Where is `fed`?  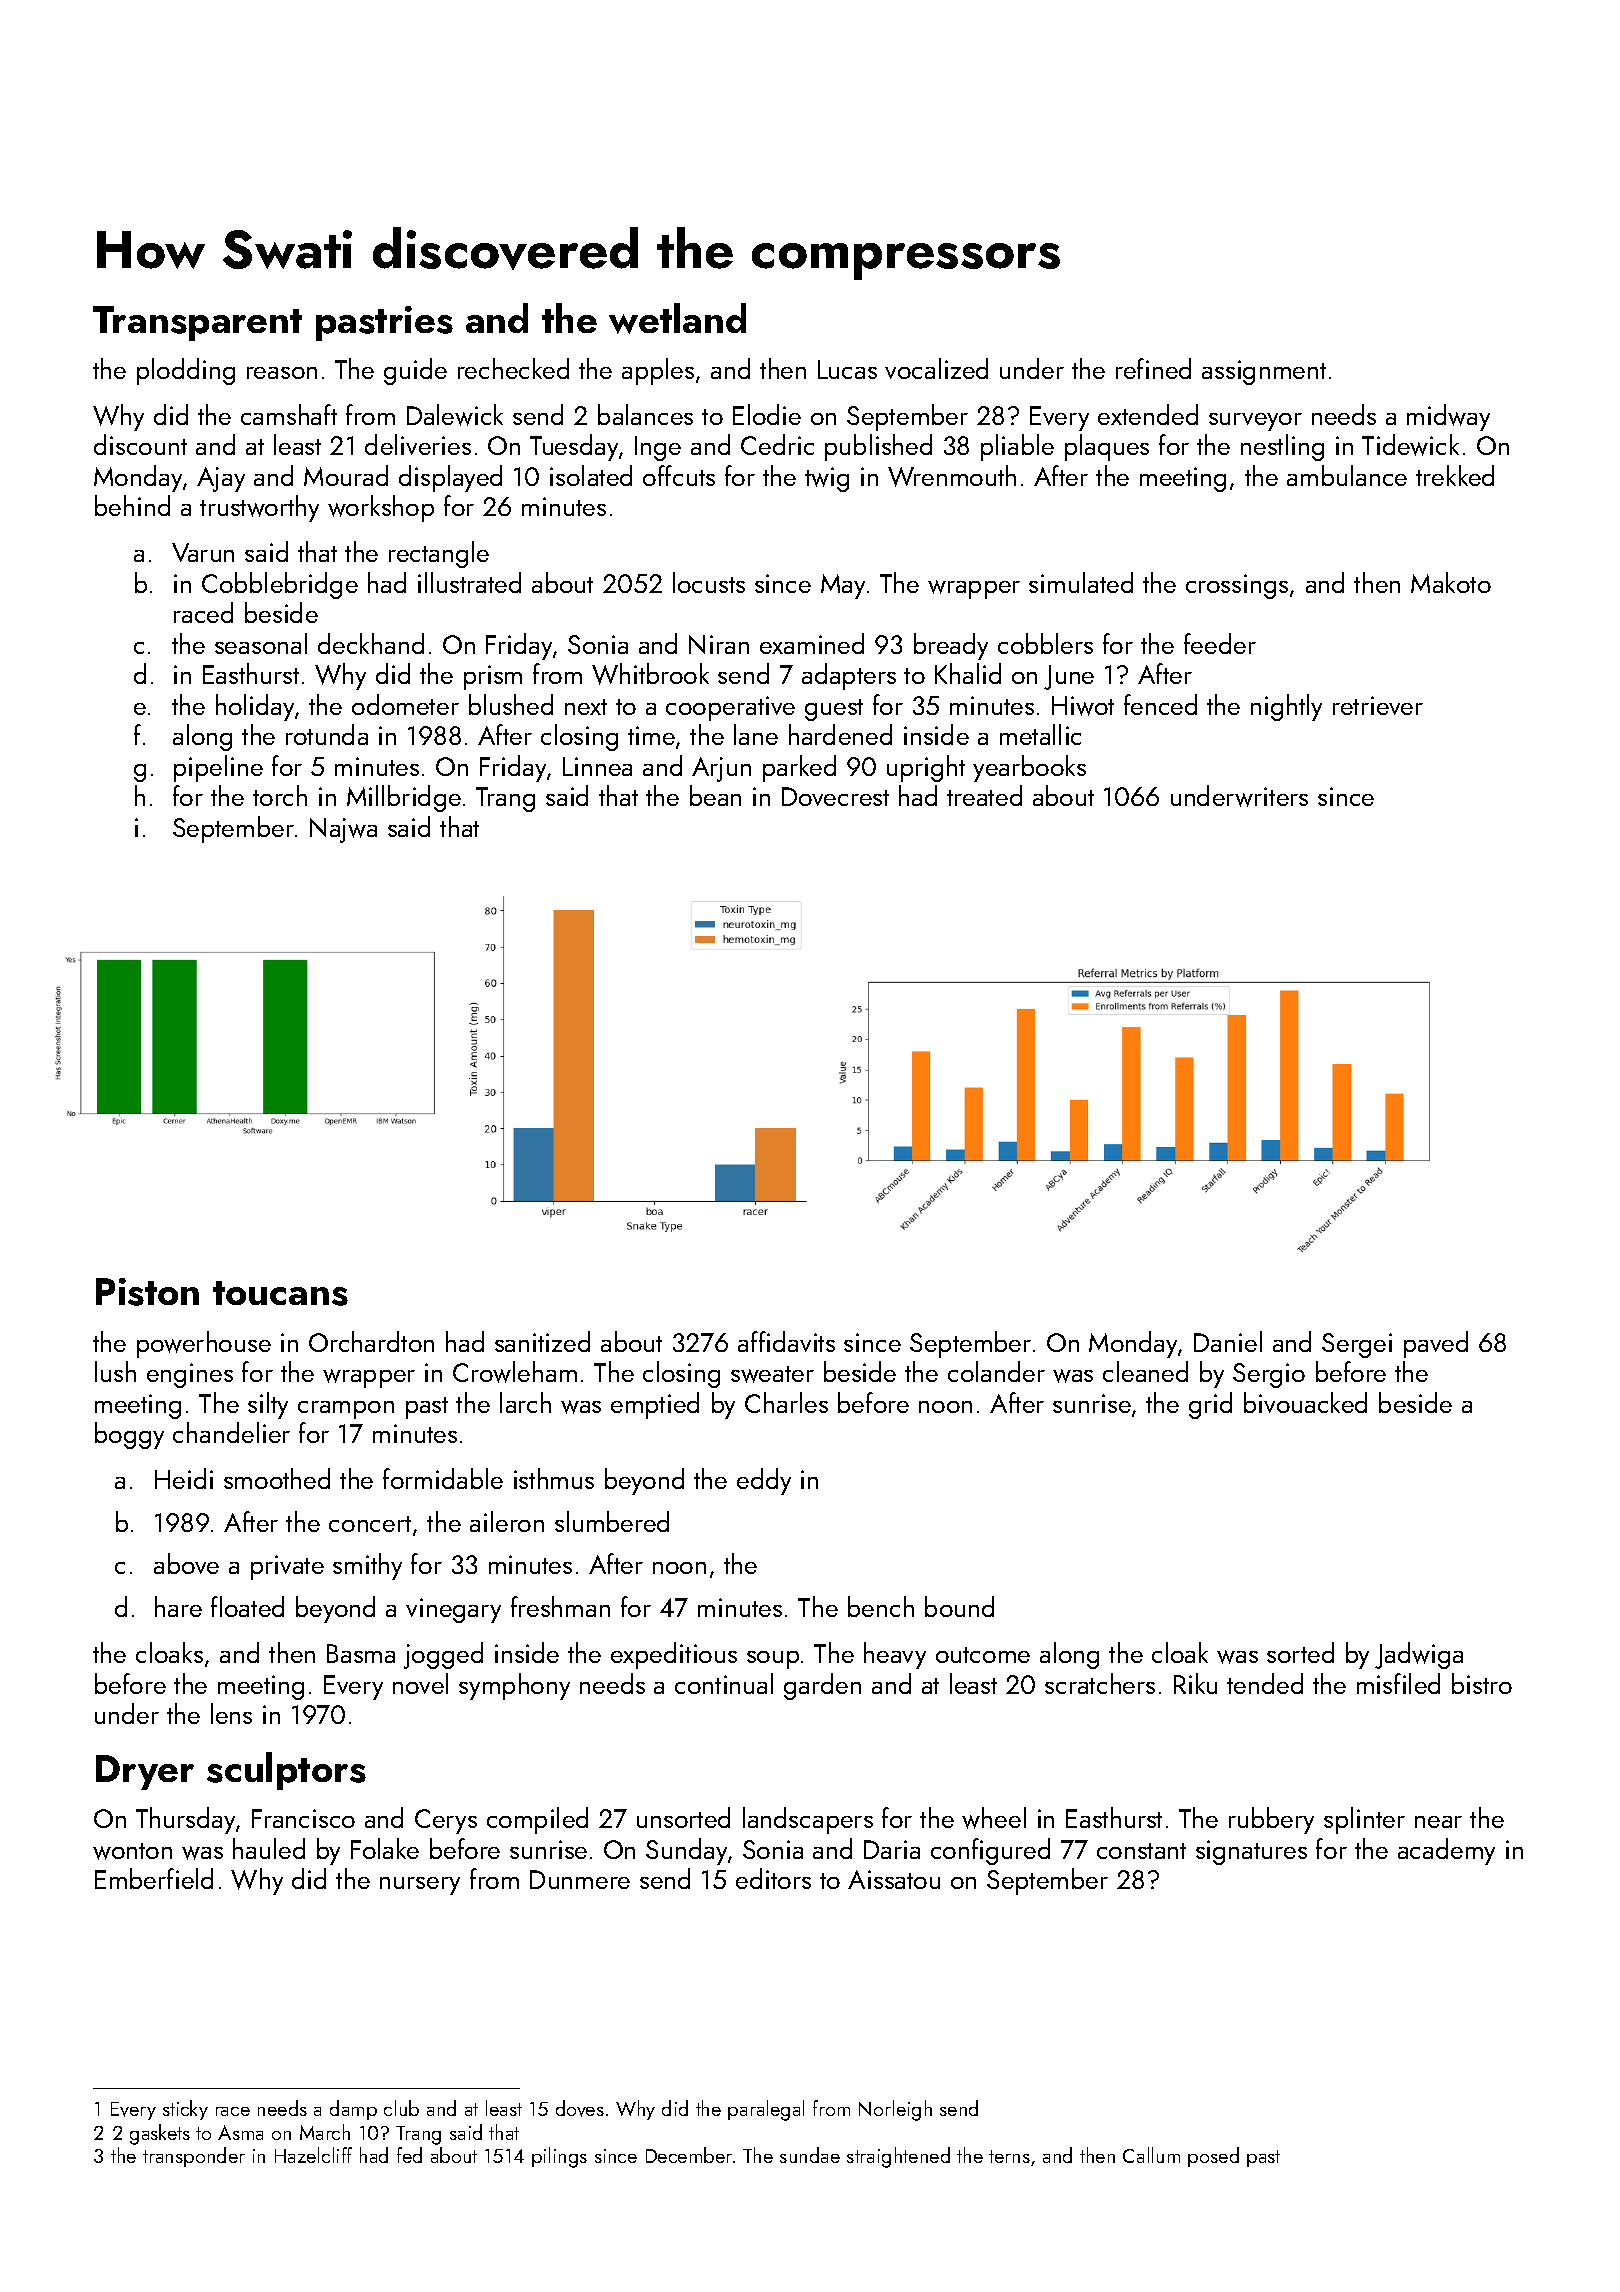
fed is located at coordinates (409, 2155).
